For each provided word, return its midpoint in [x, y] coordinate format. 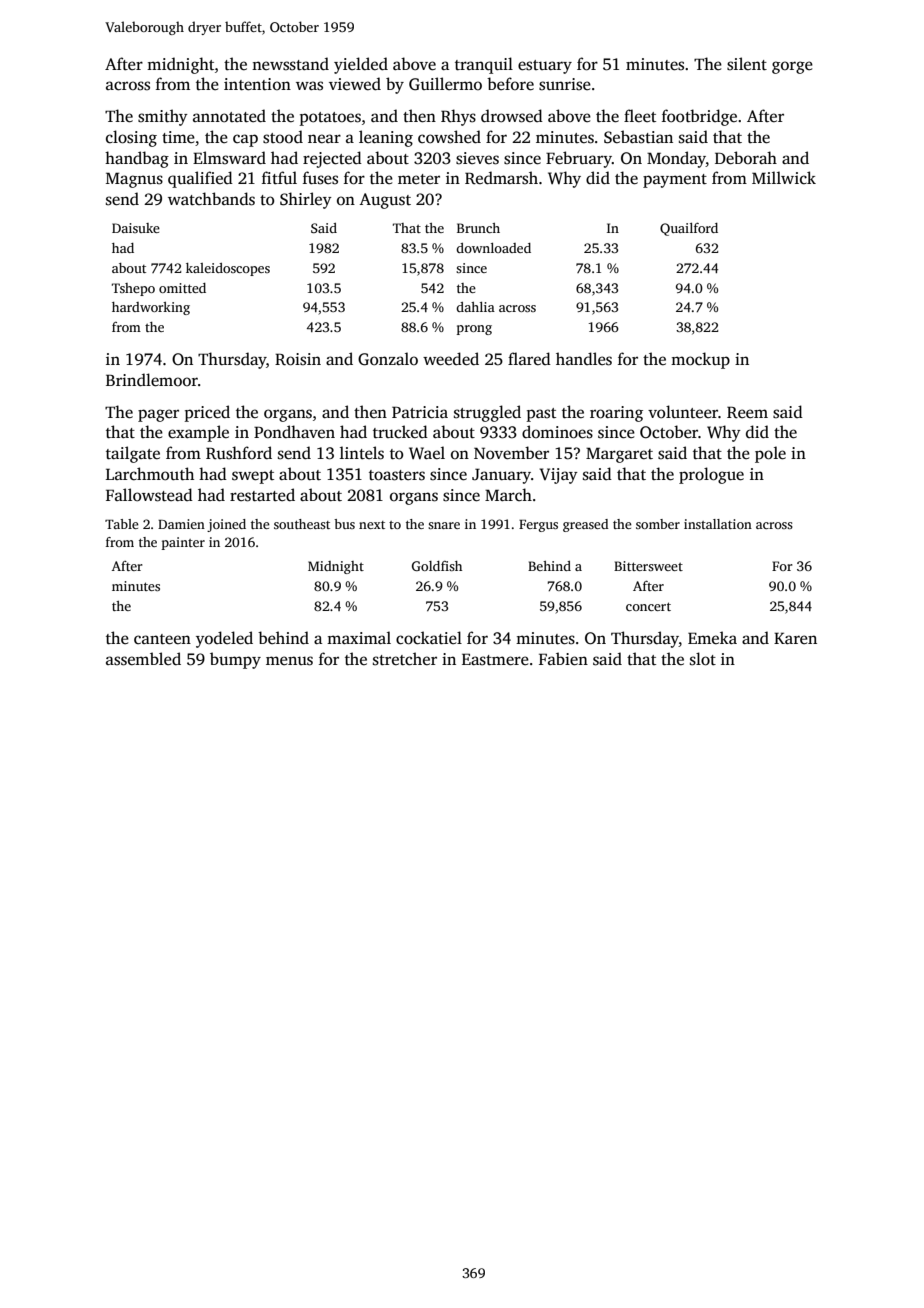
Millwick [784, 178]
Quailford [689, 229]
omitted [182, 288]
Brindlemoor [152, 380]
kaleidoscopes [228, 269]
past [541, 415]
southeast [302, 524]
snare [444, 525]
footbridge [699, 117]
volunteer [683, 412]
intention [257, 84]
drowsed [512, 116]
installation [718, 524]
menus [289, 661]
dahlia [475, 307]
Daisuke [136, 228]
